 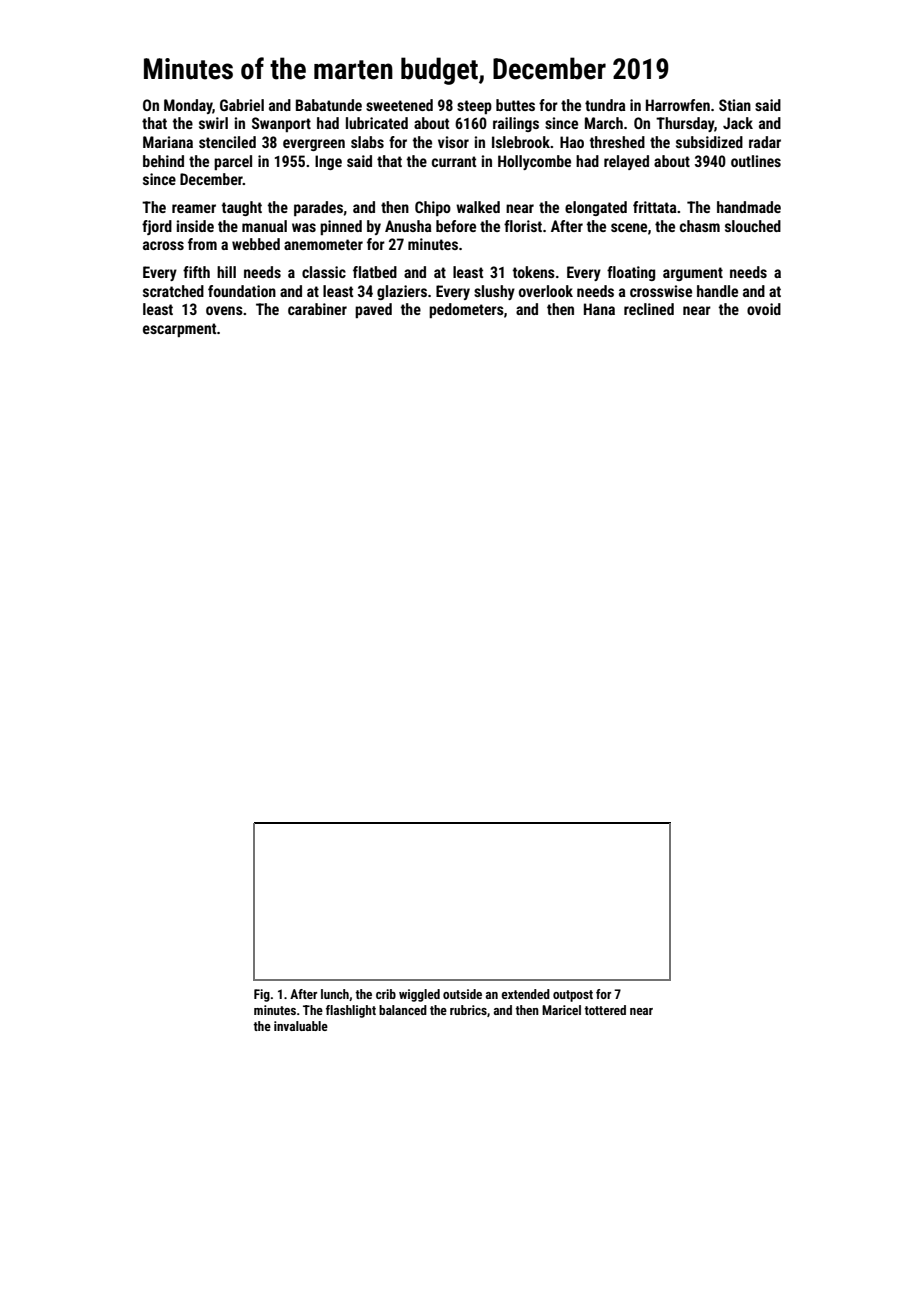 What do you see at coordinates (764, 309) in the screenshot?
I see `ovoid` at bounding box center [764, 309].
